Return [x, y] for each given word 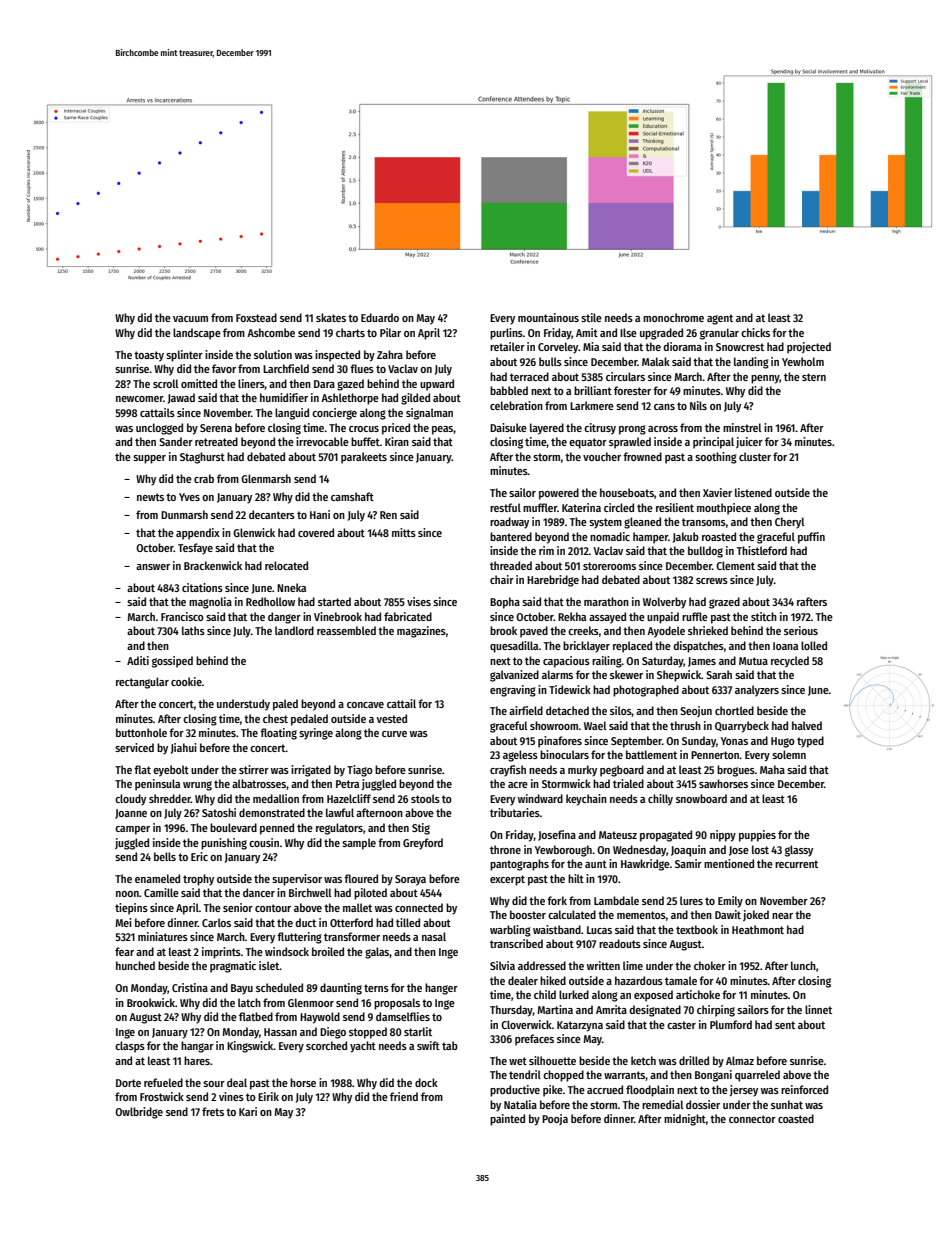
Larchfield [286, 368]
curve [394, 734]
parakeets [364, 458]
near [782, 916]
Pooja [555, 1119]
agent [720, 319]
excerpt [507, 880]
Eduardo [380, 317]
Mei [124, 922]
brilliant [593, 390]
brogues [736, 771]
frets [213, 1111]
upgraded [661, 334]
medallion [276, 798]
